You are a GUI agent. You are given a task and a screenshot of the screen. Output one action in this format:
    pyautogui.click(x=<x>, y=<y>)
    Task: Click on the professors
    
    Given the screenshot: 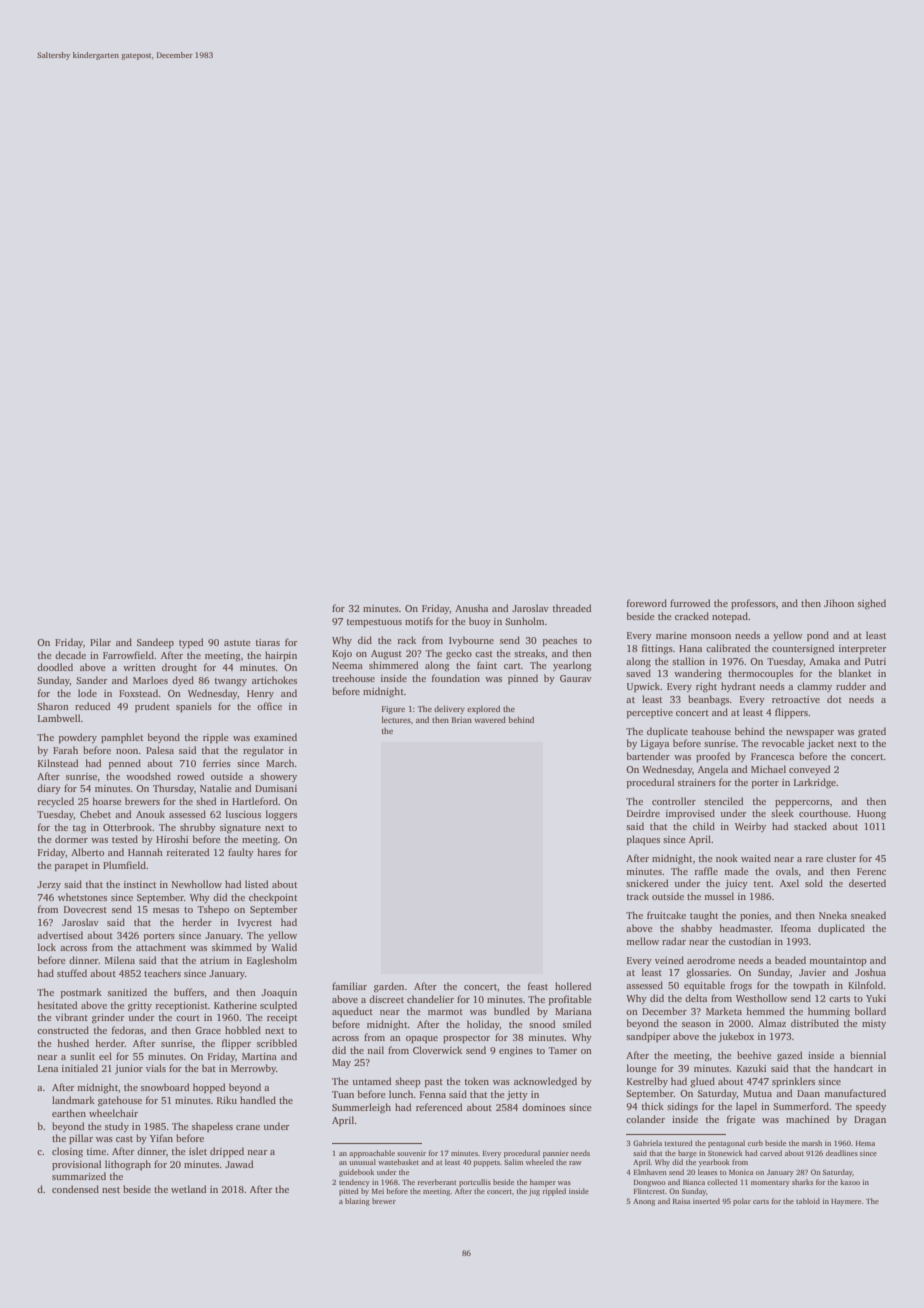 What is the action you would take?
    pyautogui.click(x=753, y=604)
